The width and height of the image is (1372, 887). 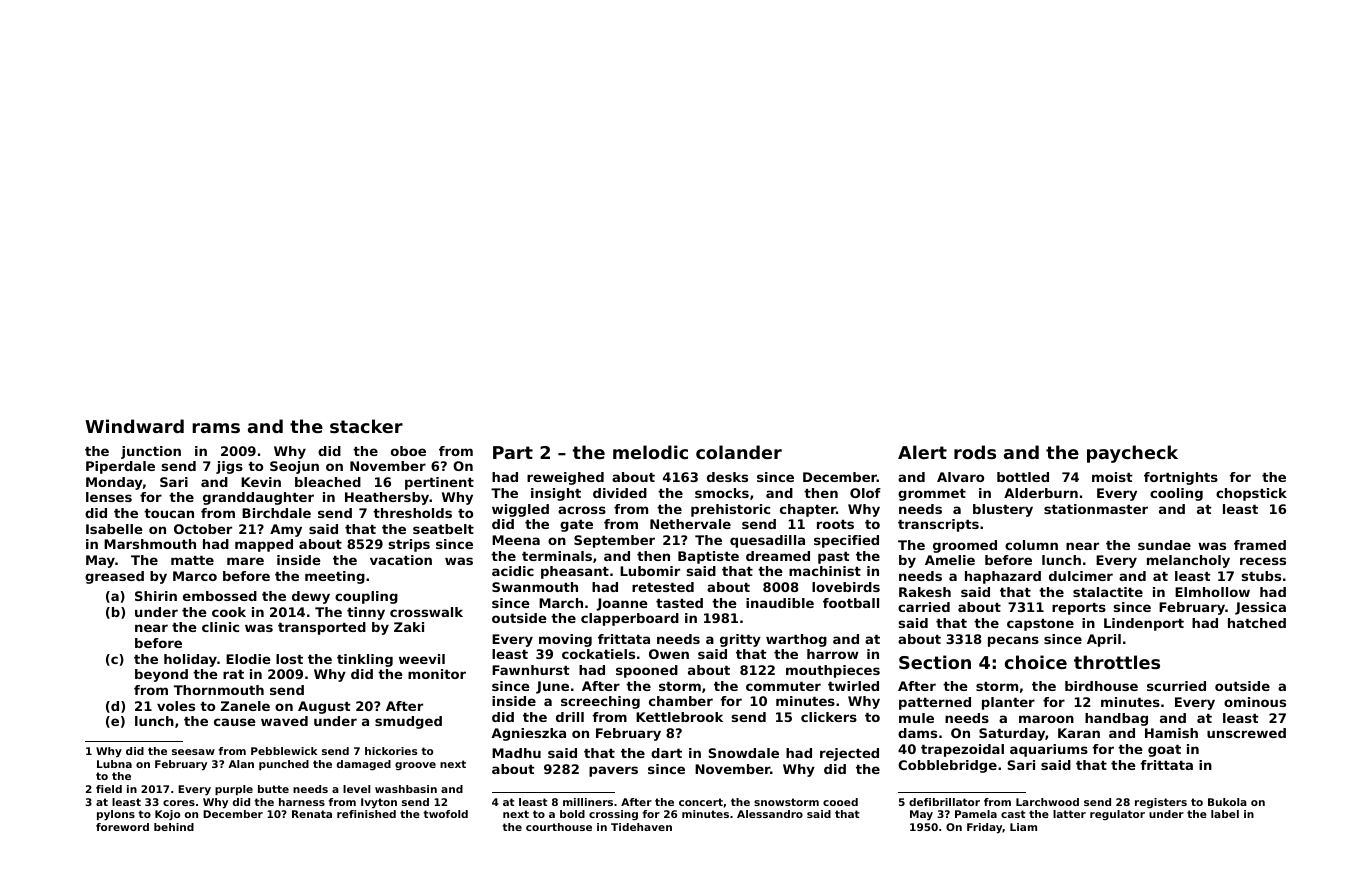 What do you see at coordinates (122, 827) in the image?
I see `foreword` at bounding box center [122, 827].
